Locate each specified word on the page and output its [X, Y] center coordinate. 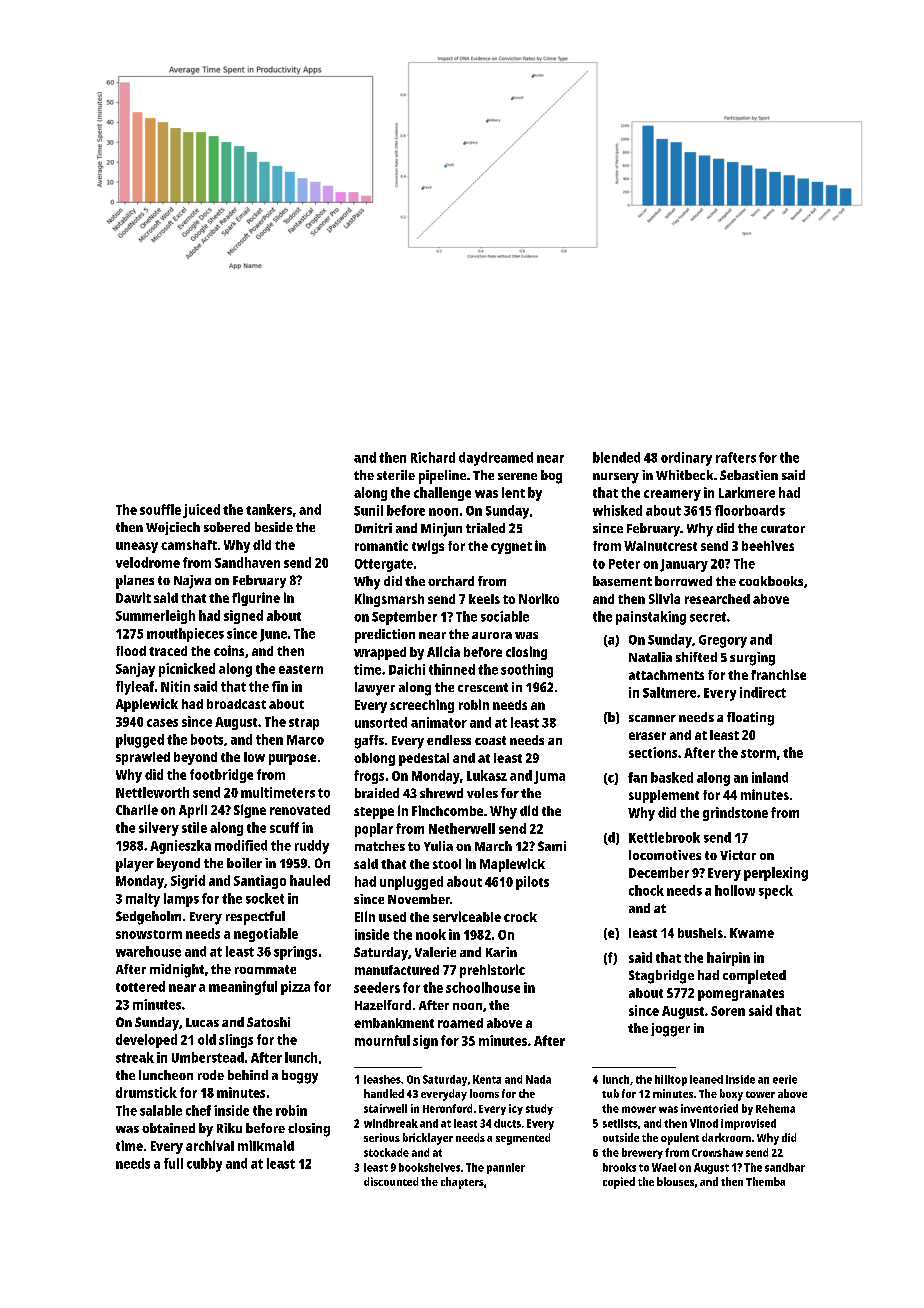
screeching [422, 706]
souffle [160, 509]
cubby [204, 1165]
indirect [763, 692]
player [135, 865]
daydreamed [496, 459]
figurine [256, 599]
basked [672, 777]
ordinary [686, 459]
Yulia [438, 846]
